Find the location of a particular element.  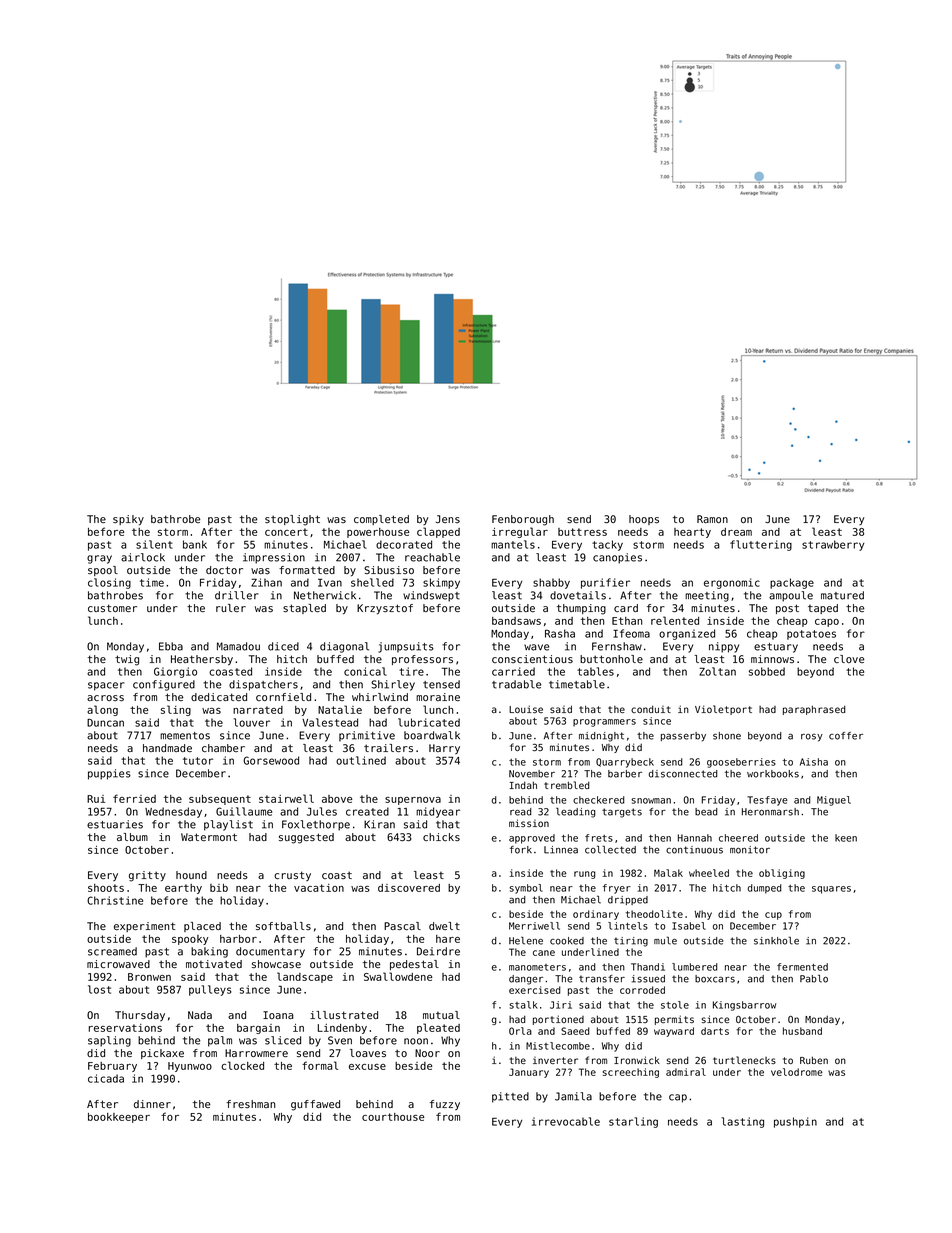

dispatchers is located at coordinates (263, 685).
